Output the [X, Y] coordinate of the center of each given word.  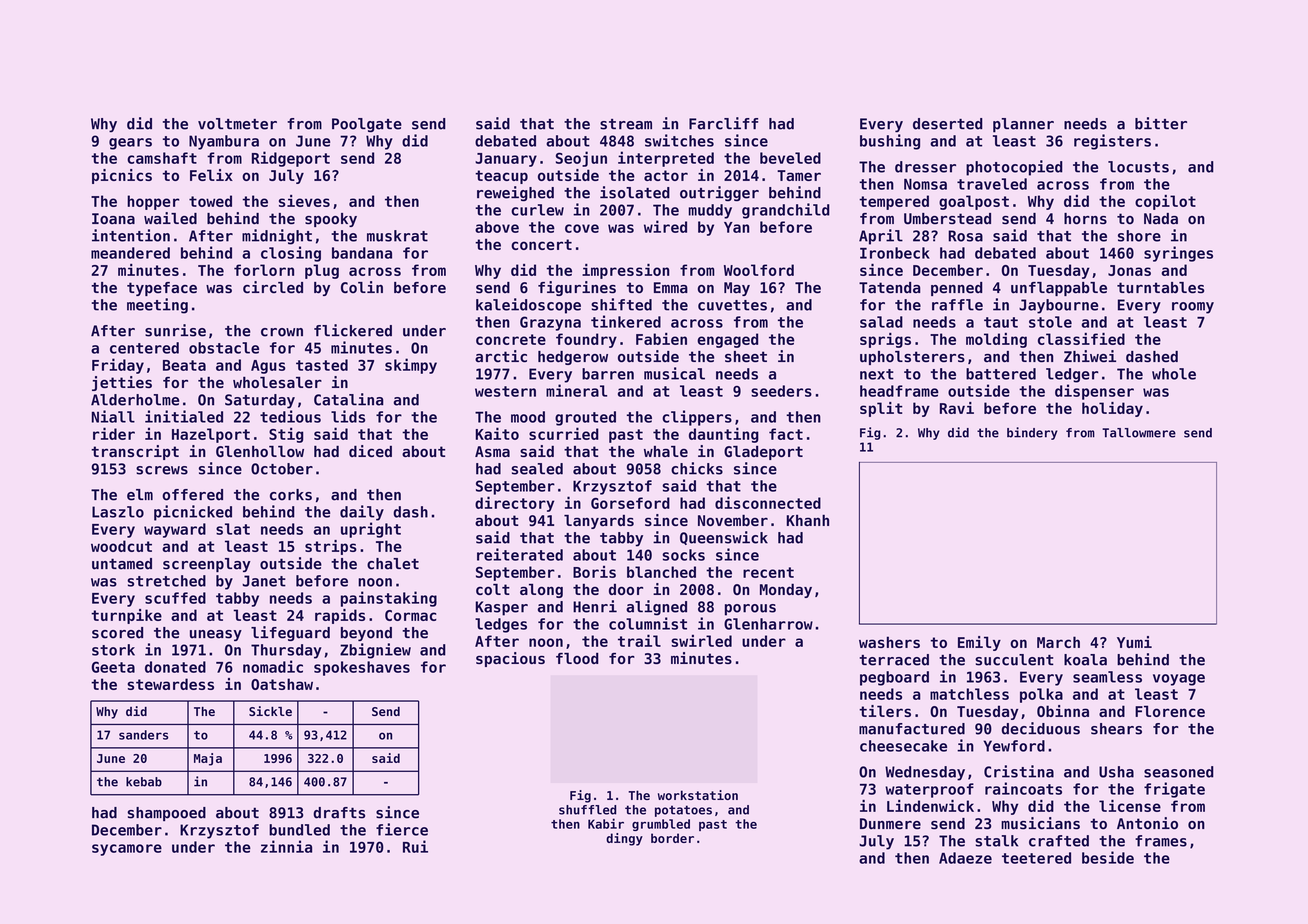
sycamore [127, 850]
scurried [564, 433]
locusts [1138, 167]
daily [362, 513]
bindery [1032, 433]
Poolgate [367, 125]
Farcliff [723, 123]
